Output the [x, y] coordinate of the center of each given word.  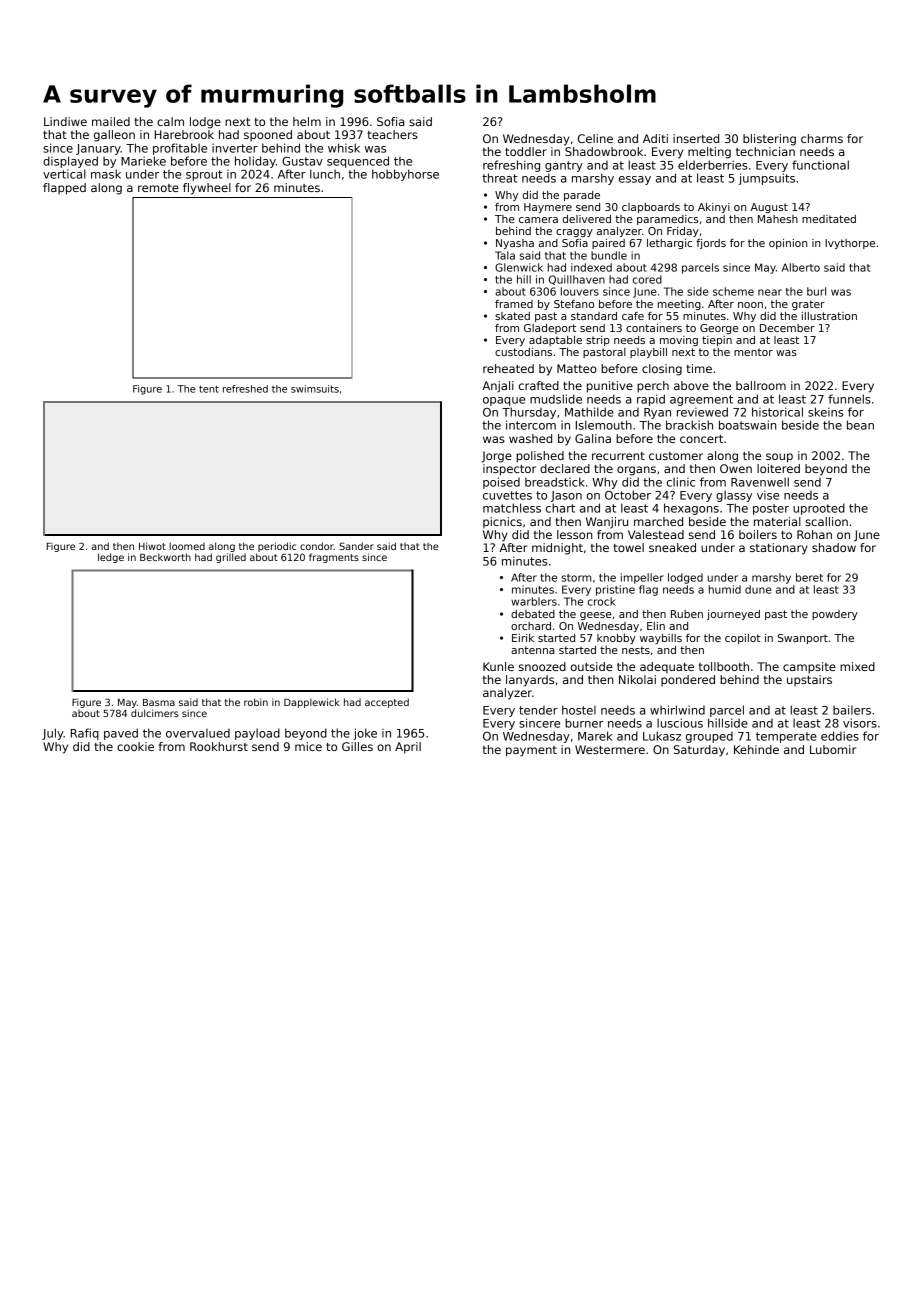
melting [709, 153]
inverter [235, 148]
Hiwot [152, 546]
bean [860, 425]
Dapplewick [312, 703]
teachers [392, 134]
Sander [356, 546]
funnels [849, 399]
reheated [508, 368]
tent [209, 389]
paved [121, 734]
